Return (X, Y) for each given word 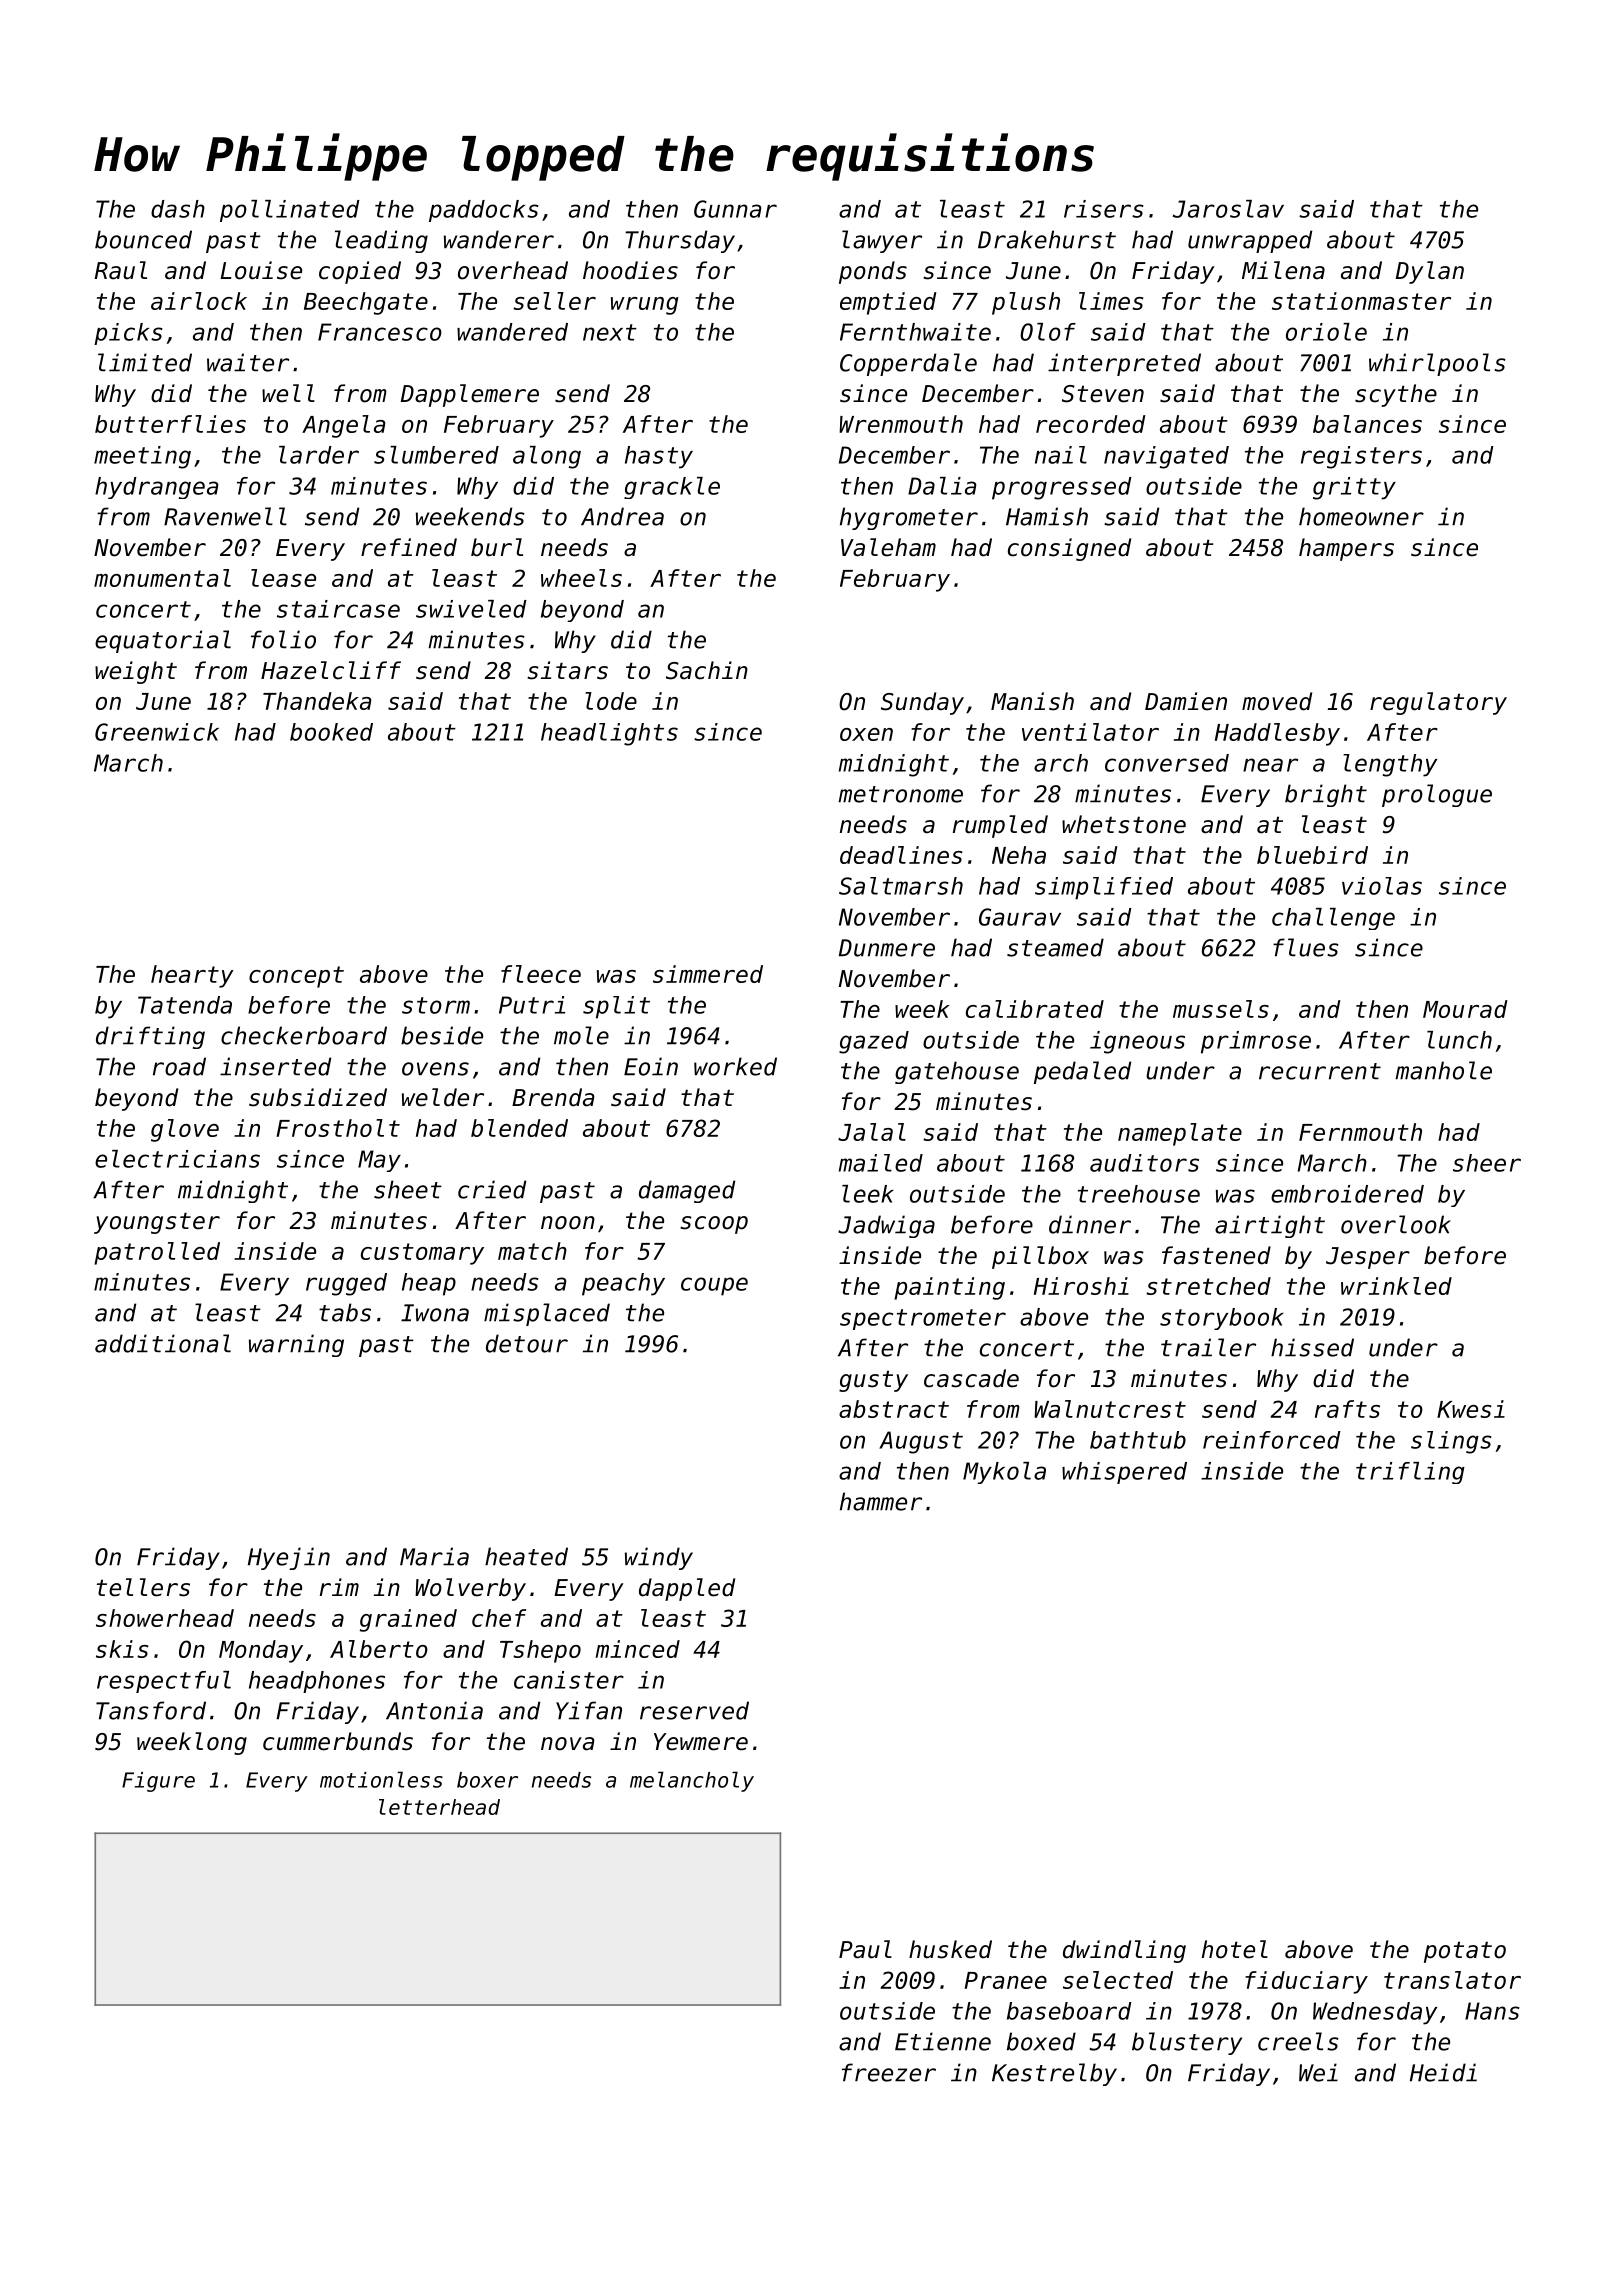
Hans (1492, 2011)
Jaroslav (1228, 209)
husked (950, 1949)
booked (331, 732)
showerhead (165, 1618)
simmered (708, 974)
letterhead (439, 1807)
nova (568, 1744)
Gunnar (735, 209)
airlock (199, 301)
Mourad (1465, 1009)
